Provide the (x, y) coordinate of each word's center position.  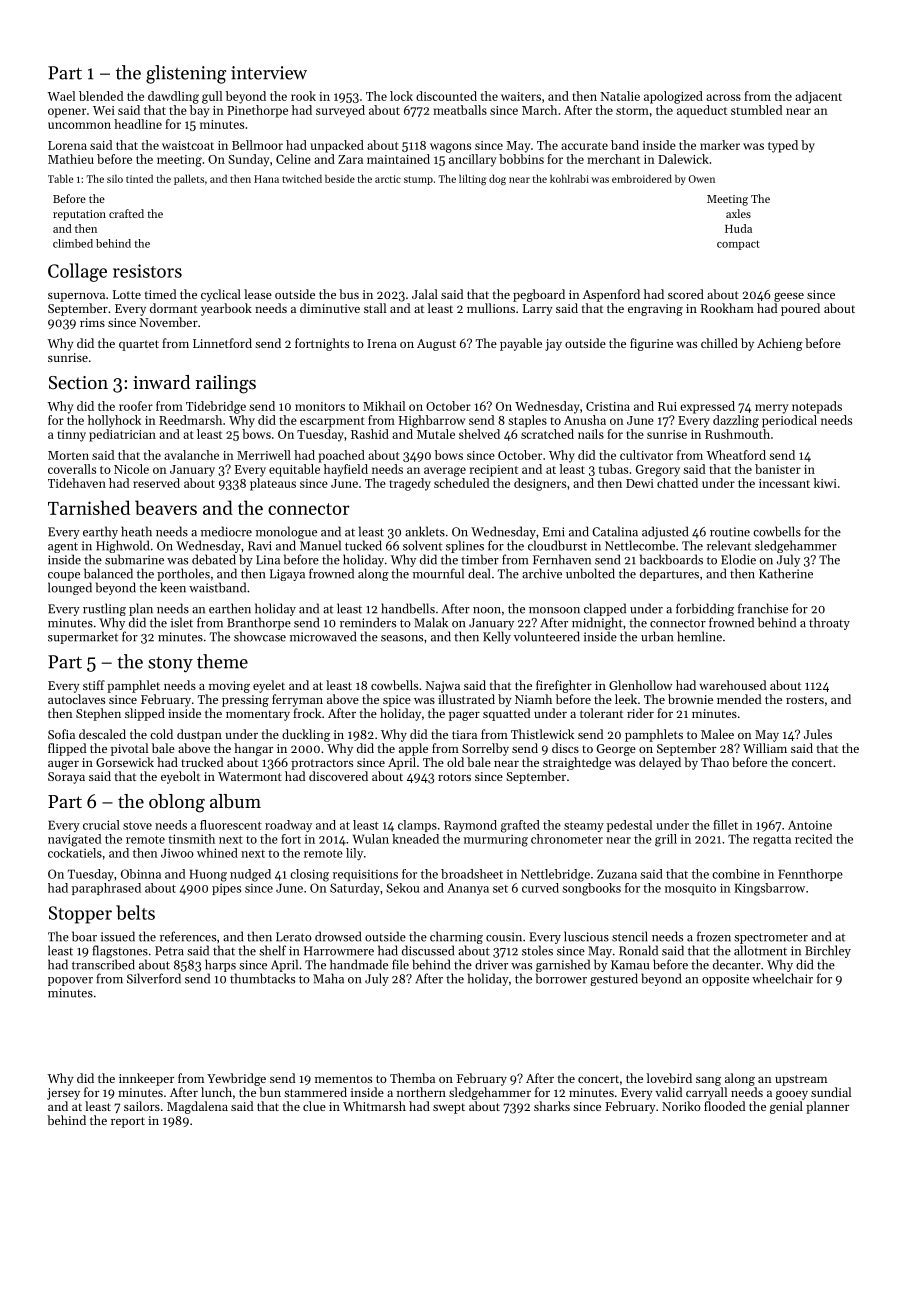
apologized (673, 97)
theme (222, 661)
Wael (61, 96)
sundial (831, 1092)
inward (161, 382)
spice (397, 701)
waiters (521, 96)
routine (730, 532)
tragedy (410, 484)
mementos (343, 1079)
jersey (63, 1094)
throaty (829, 623)
